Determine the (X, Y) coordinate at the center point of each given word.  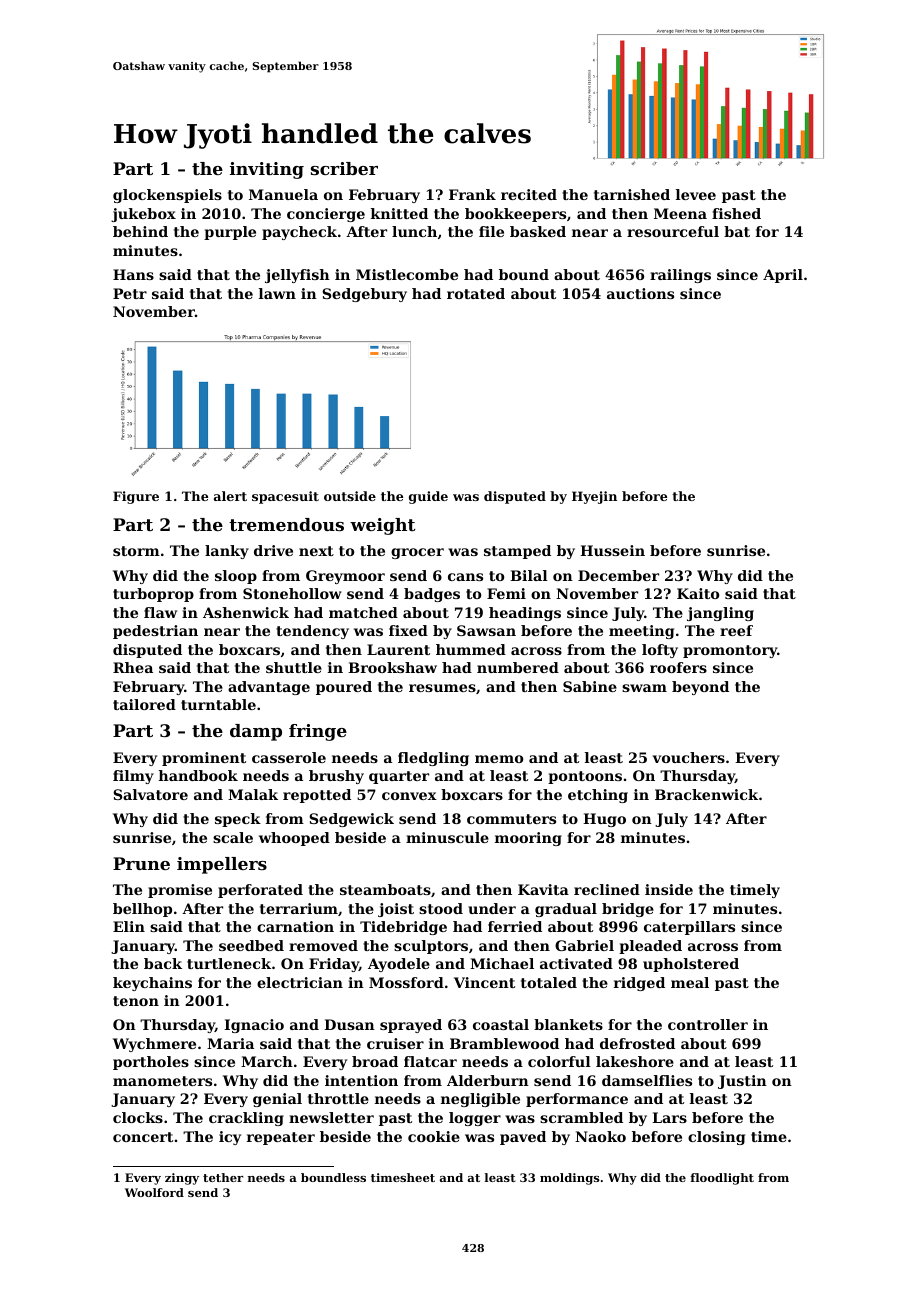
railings (680, 276)
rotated (476, 293)
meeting (641, 632)
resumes (442, 688)
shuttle (294, 667)
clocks (138, 1117)
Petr (130, 293)
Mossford (406, 982)
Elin (129, 926)
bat (737, 231)
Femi (506, 593)
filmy (133, 777)
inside (669, 889)
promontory (730, 651)
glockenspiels (167, 196)
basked (538, 231)
